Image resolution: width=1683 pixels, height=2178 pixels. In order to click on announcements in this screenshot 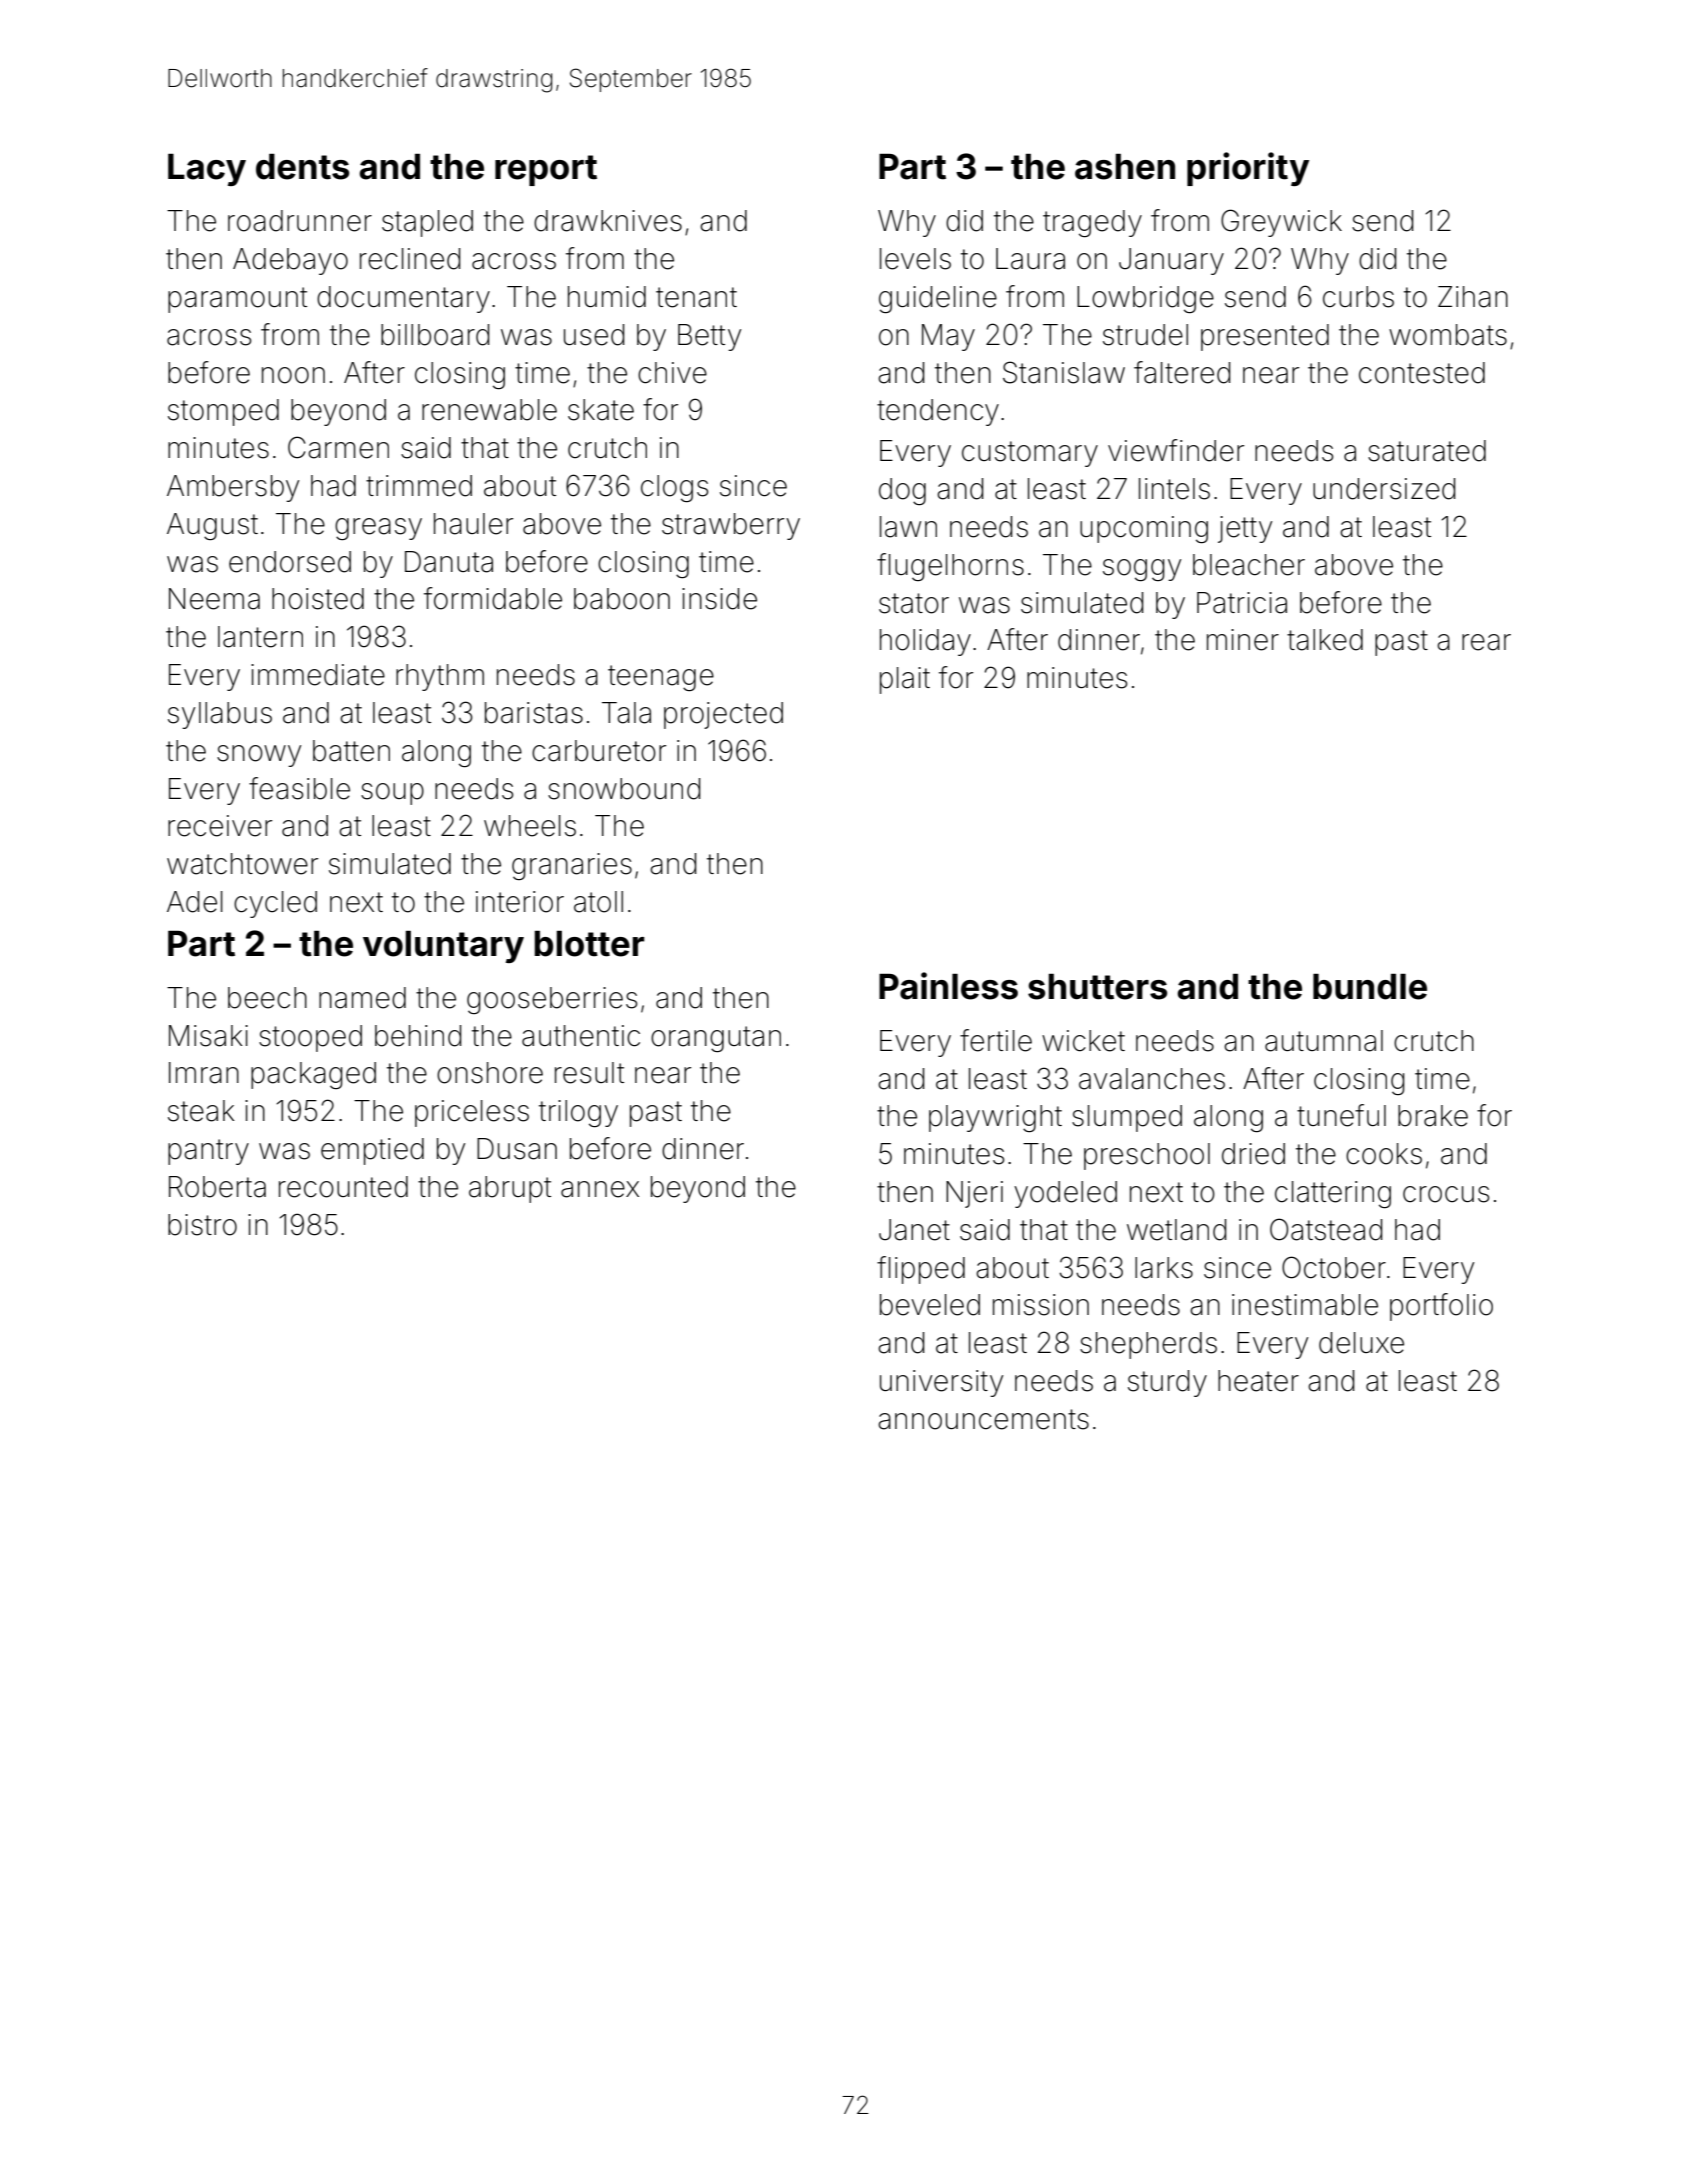, I will do `click(983, 1419)`.
